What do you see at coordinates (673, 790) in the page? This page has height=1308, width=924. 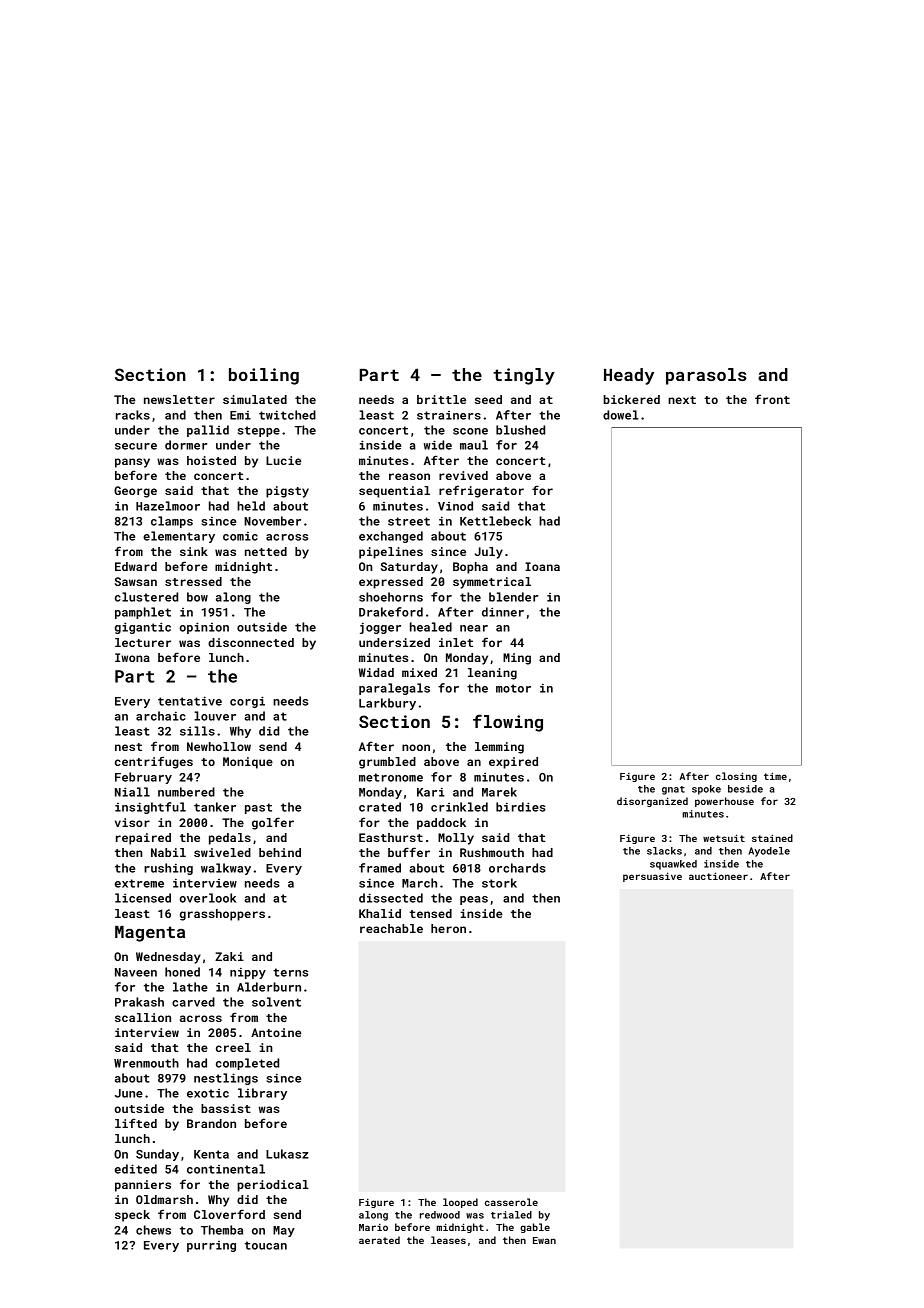 I see `gnat` at bounding box center [673, 790].
